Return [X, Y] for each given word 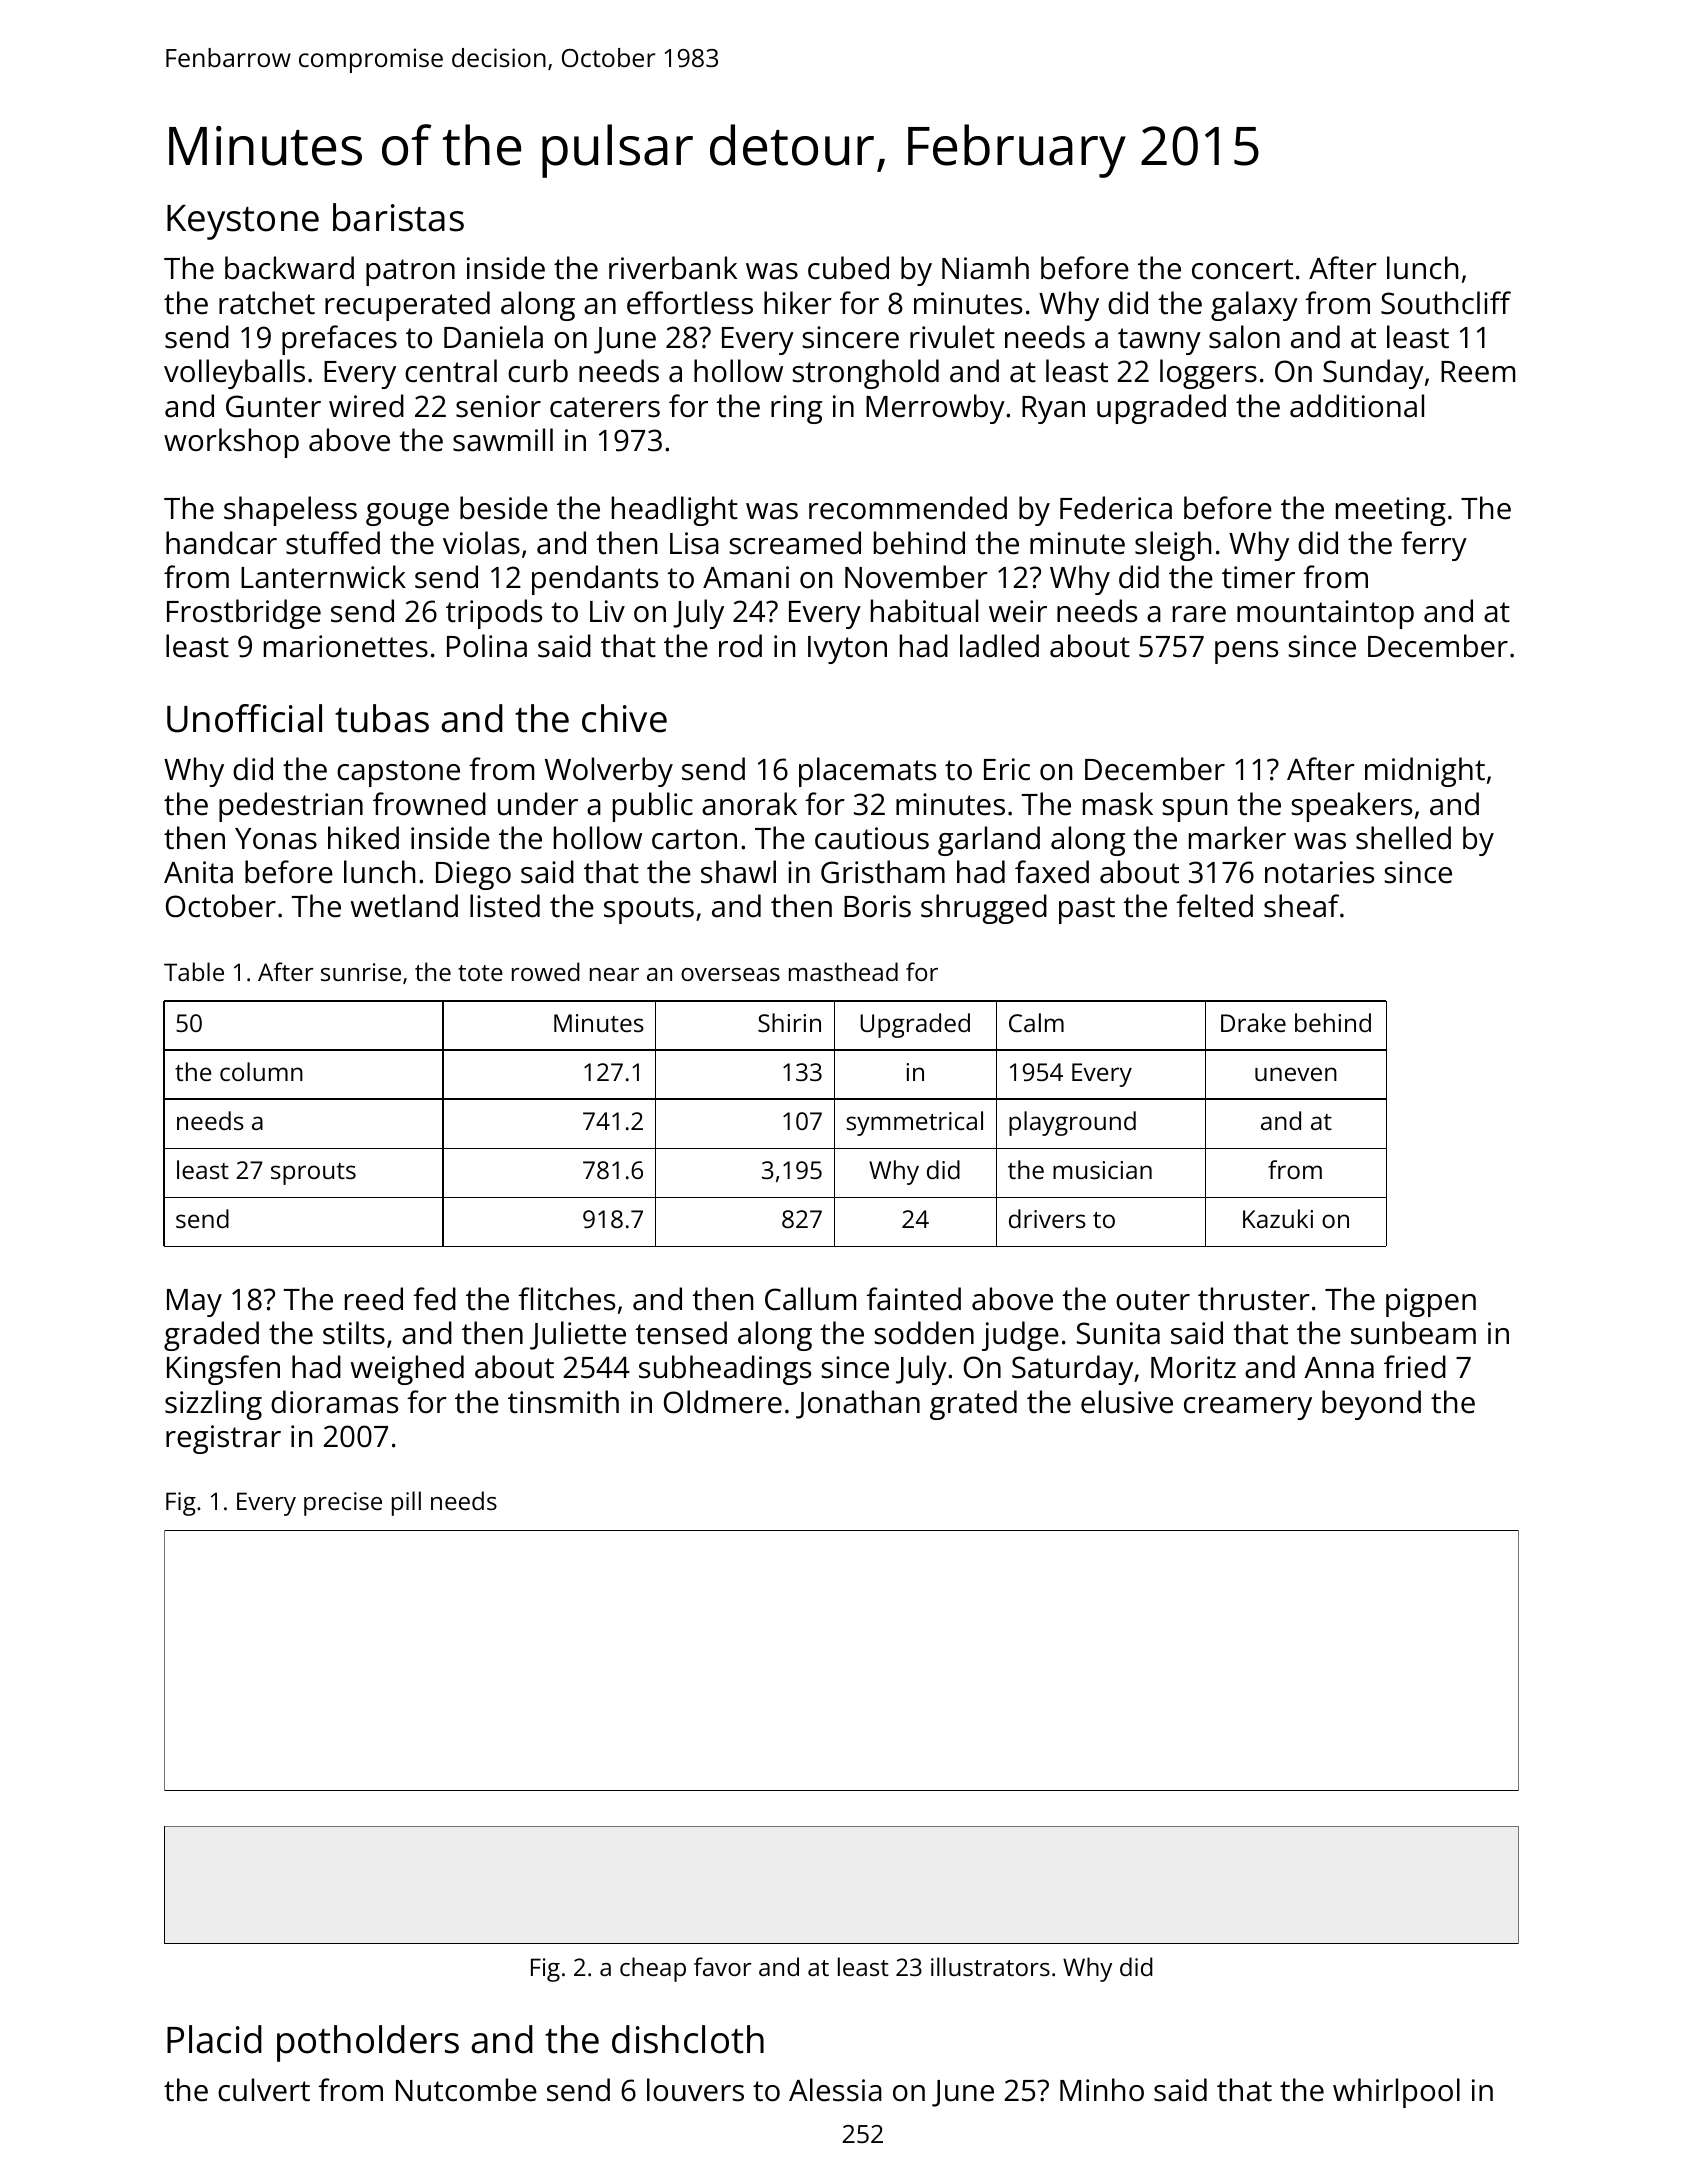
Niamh [985, 268]
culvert [264, 2090]
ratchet [267, 303]
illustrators [990, 1966]
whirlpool [1396, 2093]
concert [1242, 269]
